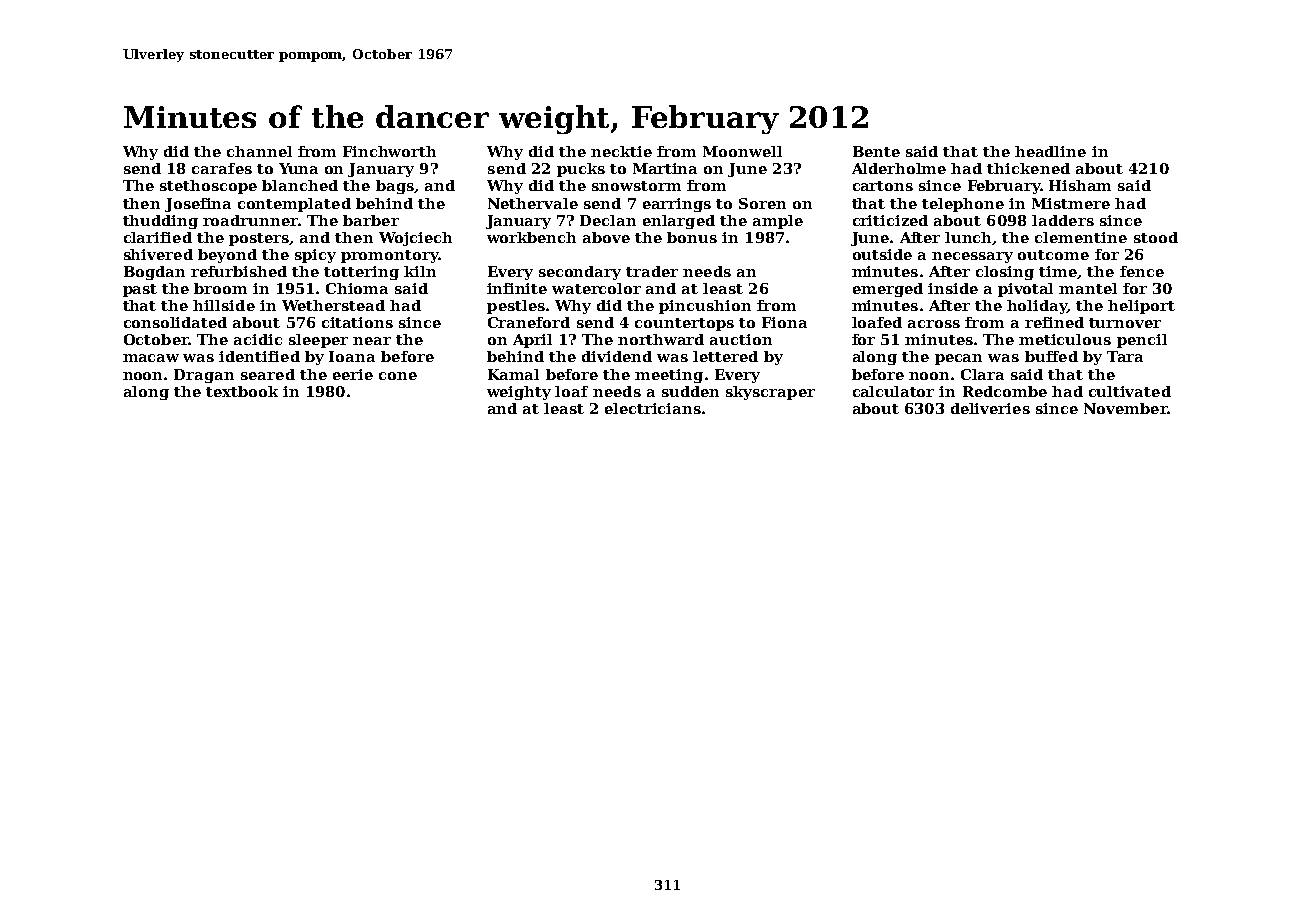  I want to click on snowstorm, so click(636, 186).
